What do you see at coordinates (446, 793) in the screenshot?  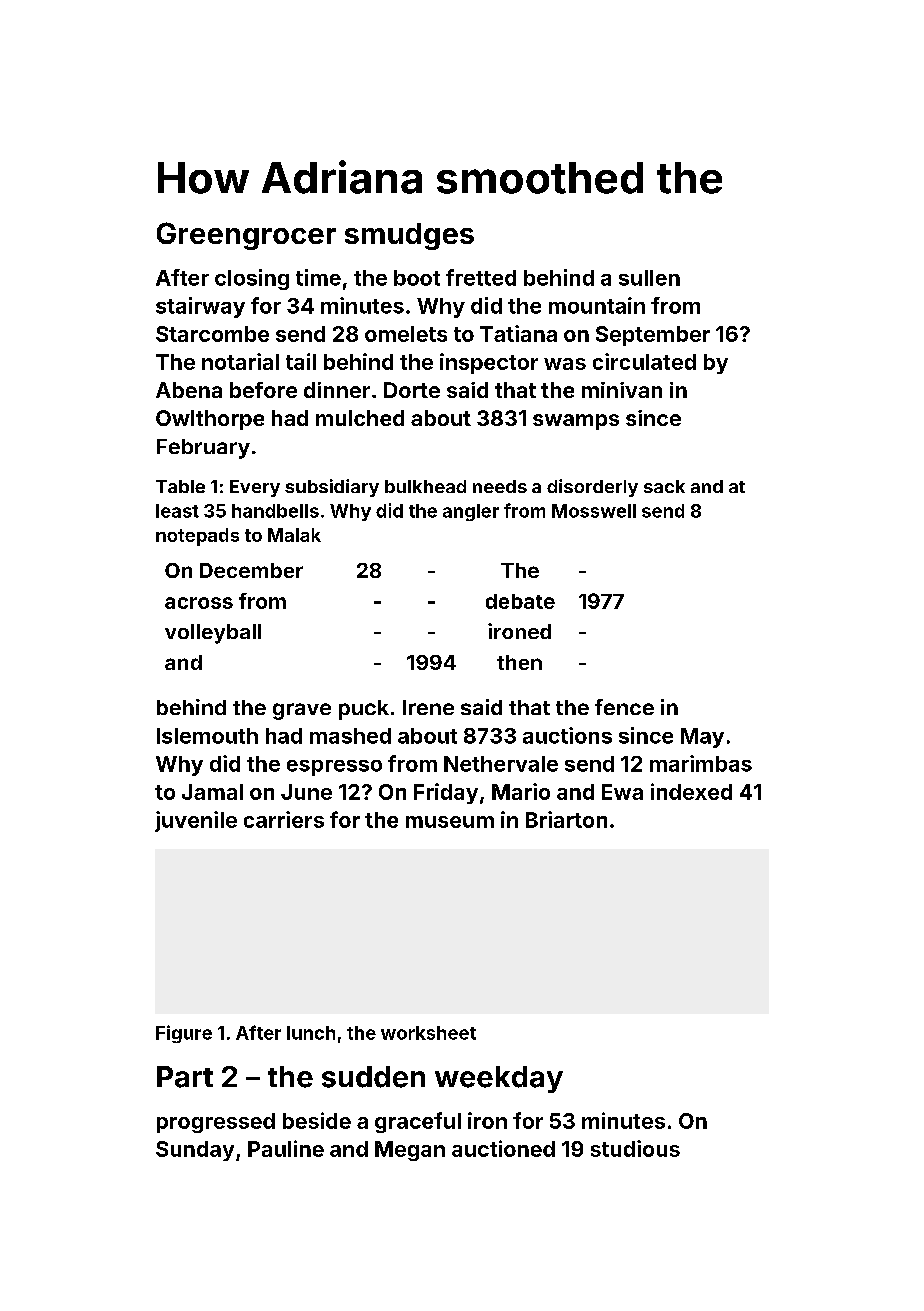 I see `Friday` at bounding box center [446, 793].
